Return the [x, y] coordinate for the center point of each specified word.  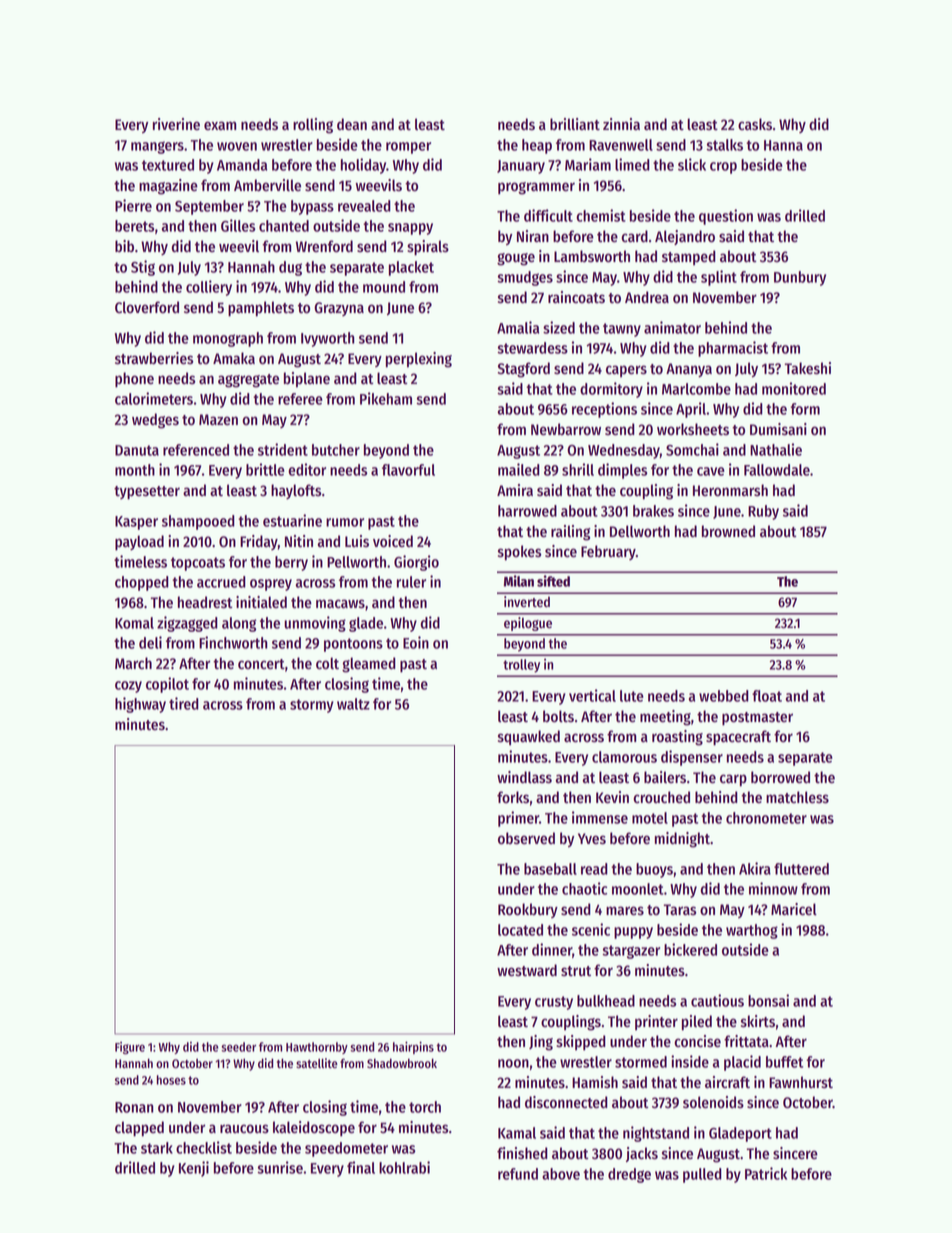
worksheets [693, 429]
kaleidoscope [314, 1129]
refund [518, 1174]
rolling [313, 126]
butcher [336, 450]
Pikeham [386, 398]
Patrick [766, 1173]
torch [425, 1107]
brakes [653, 511]
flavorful [408, 470]
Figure [130, 1048]
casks [755, 124]
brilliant [575, 124]
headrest [205, 602]
